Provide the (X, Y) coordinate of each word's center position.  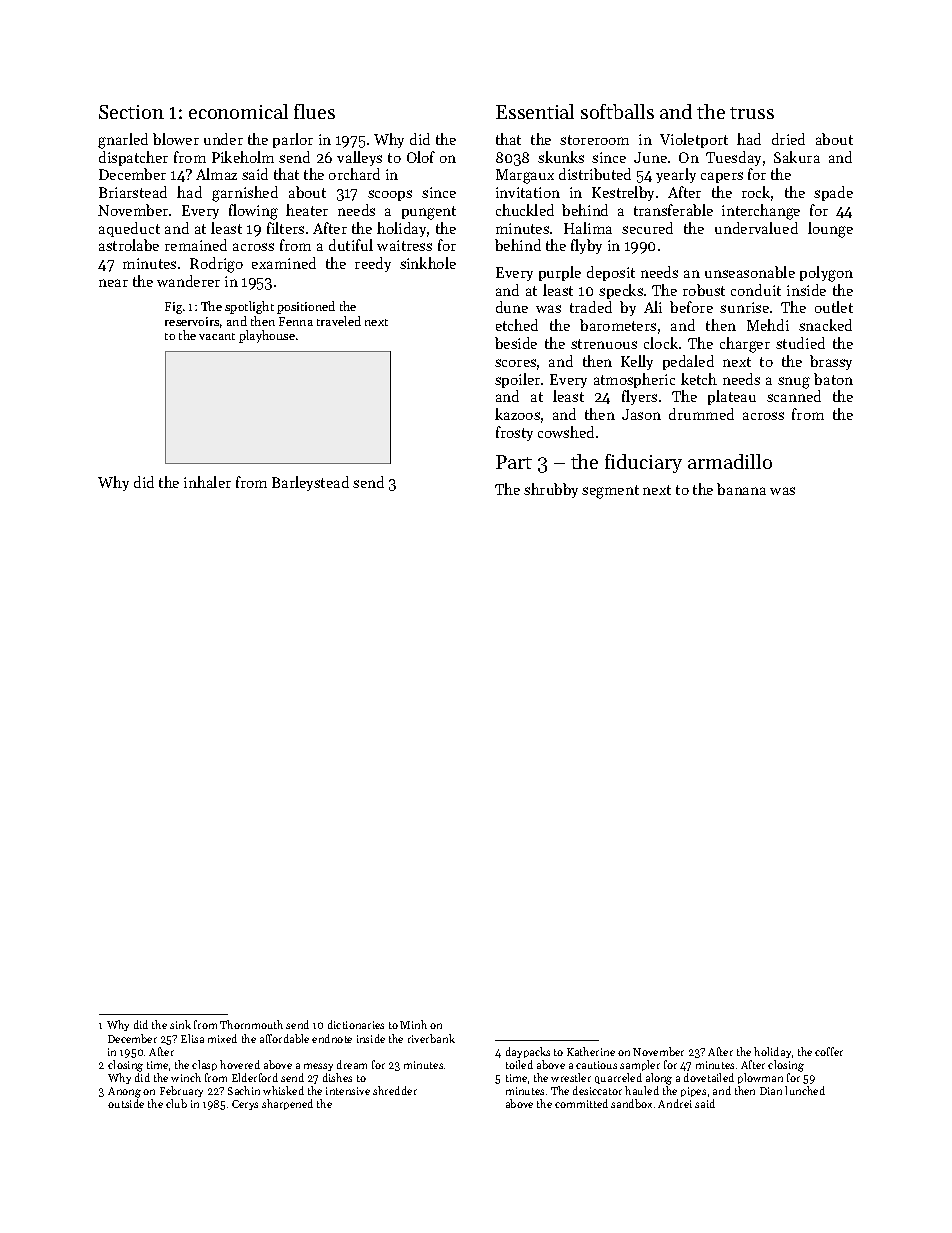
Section (131, 112)
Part (514, 462)
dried (788, 139)
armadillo (730, 461)
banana (741, 489)
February (181, 1091)
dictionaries (356, 1024)
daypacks (528, 1052)
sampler (640, 1065)
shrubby (551, 490)
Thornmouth (251, 1024)
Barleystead (310, 483)
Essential (535, 111)
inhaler (207, 482)
